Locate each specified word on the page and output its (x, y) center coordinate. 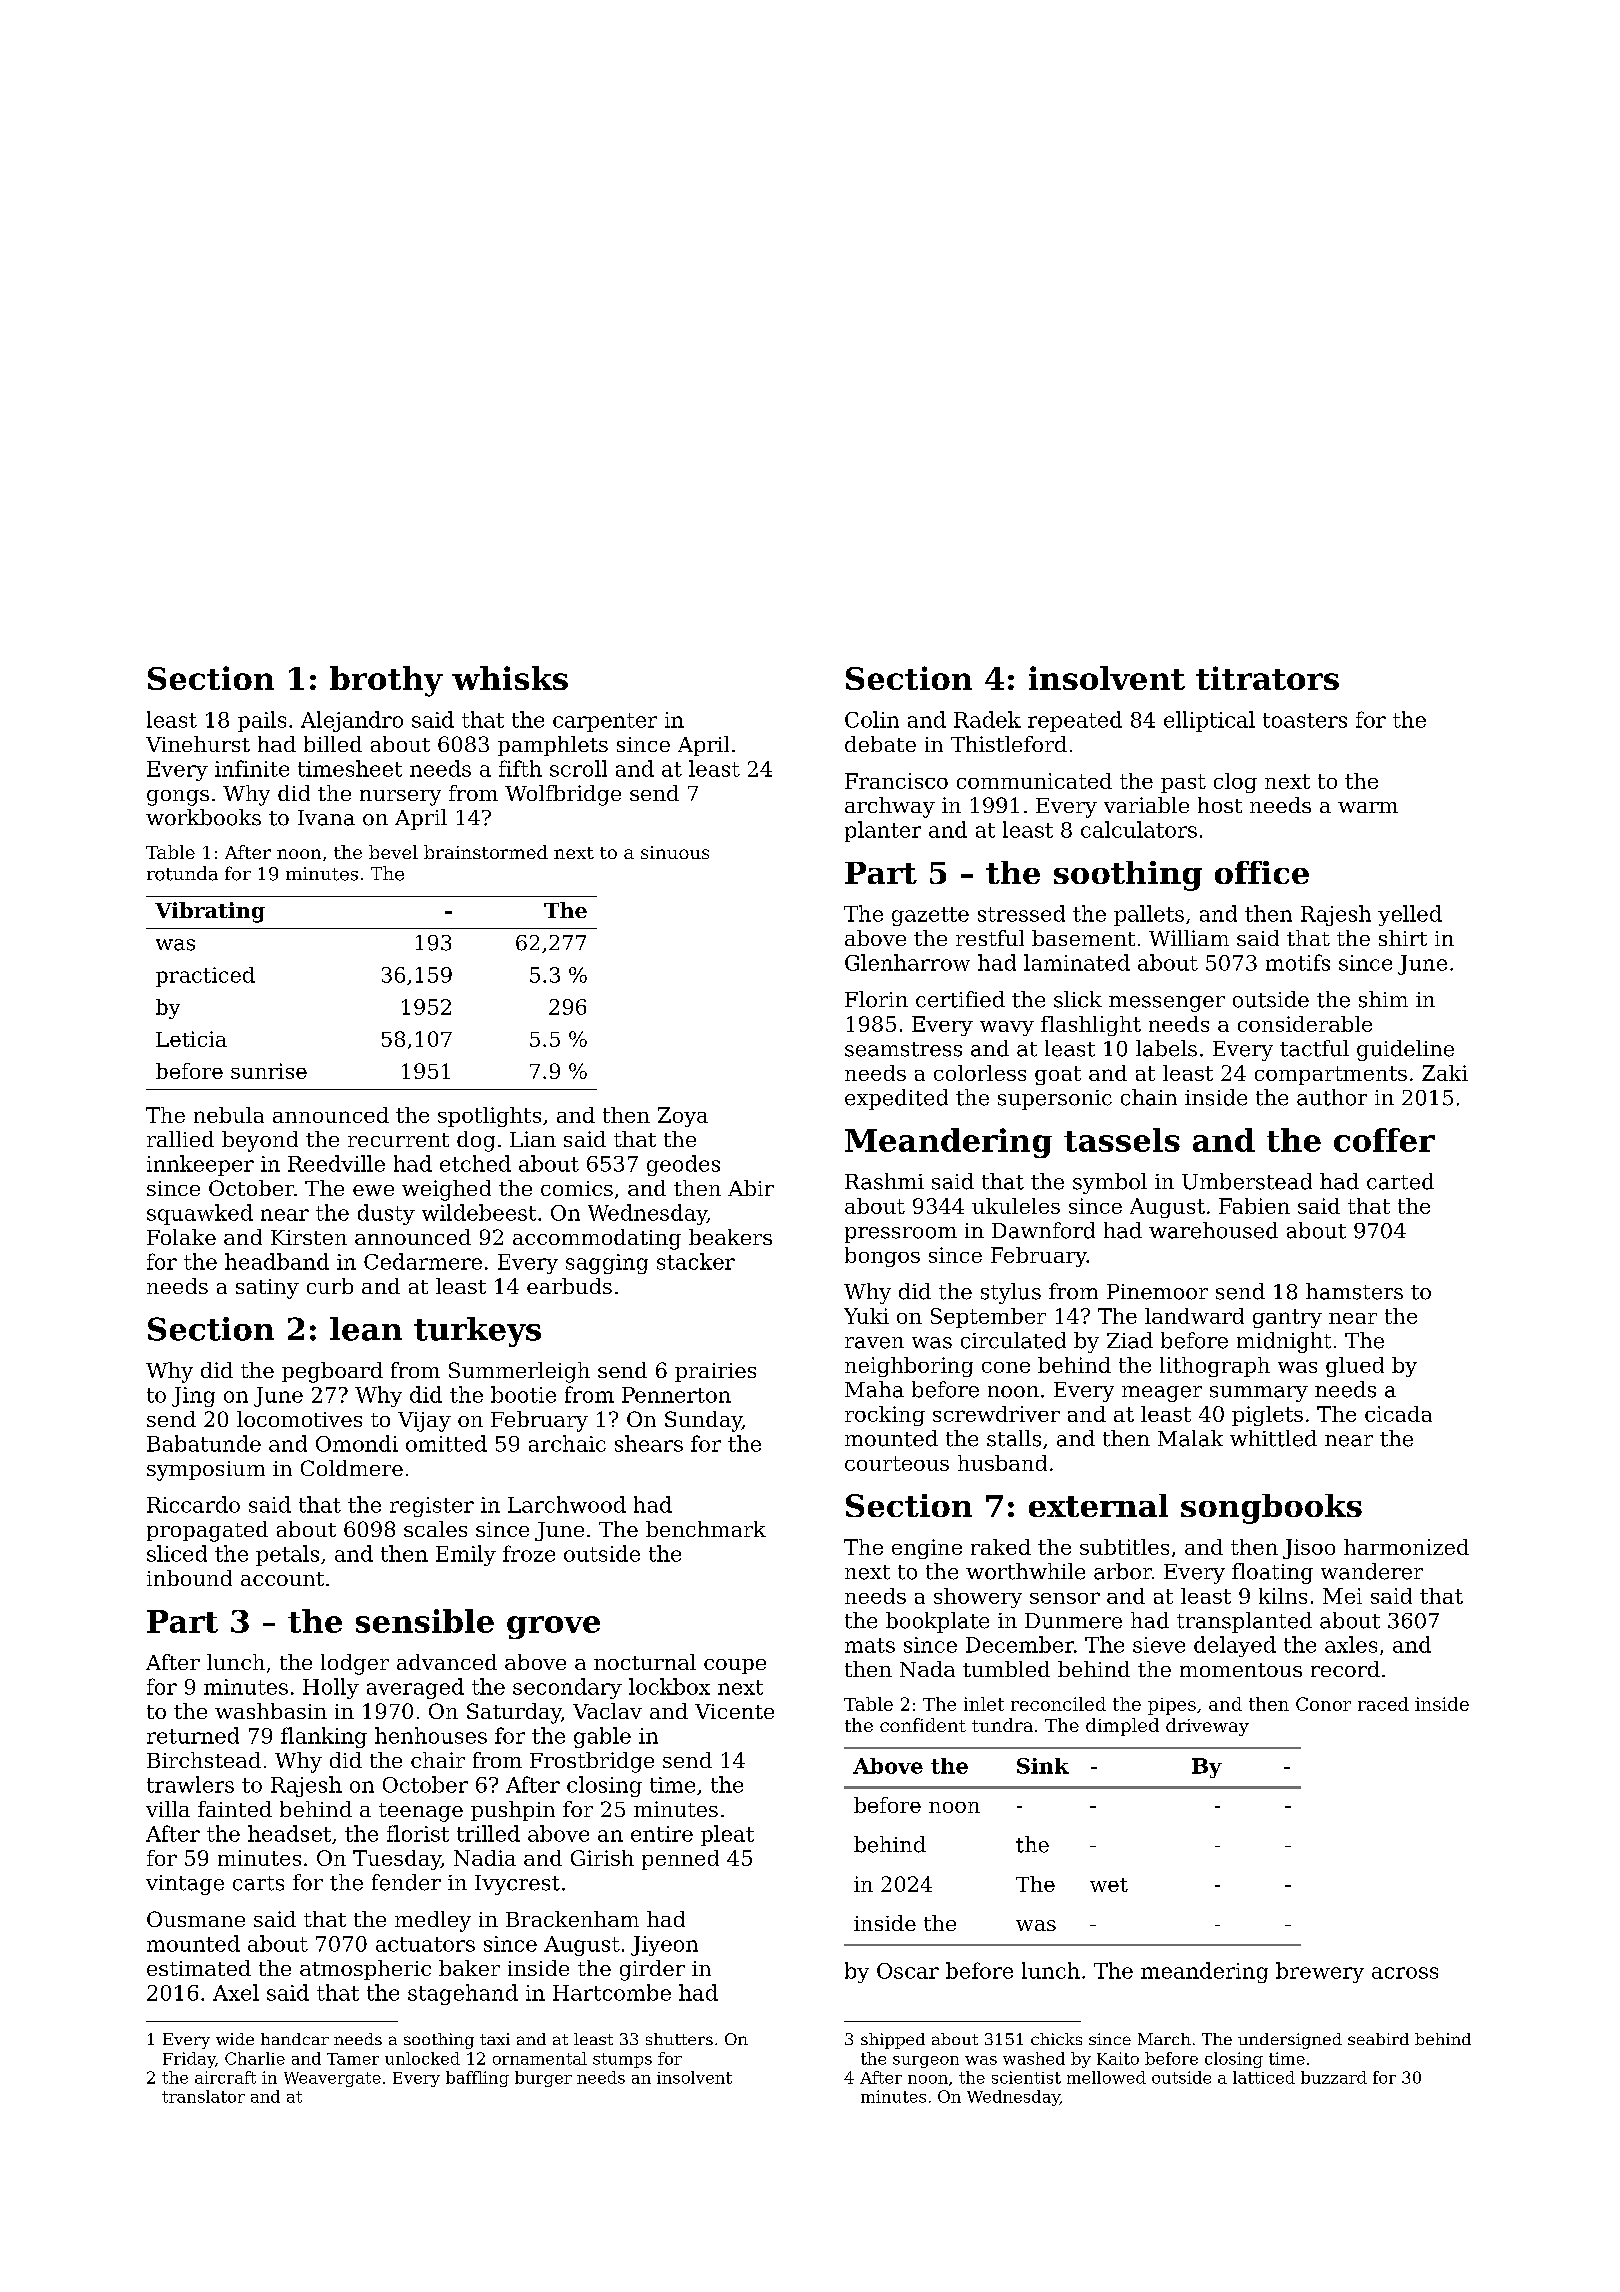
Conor (1323, 1704)
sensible (425, 1621)
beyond (260, 1141)
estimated (199, 1968)
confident (923, 1725)
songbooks (1271, 1509)
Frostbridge (592, 1762)
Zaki (1445, 1073)
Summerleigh (519, 1372)
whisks (510, 678)
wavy (1007, 1028)
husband (1002, 1463)
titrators (1267, 678)
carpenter (605, 722)
